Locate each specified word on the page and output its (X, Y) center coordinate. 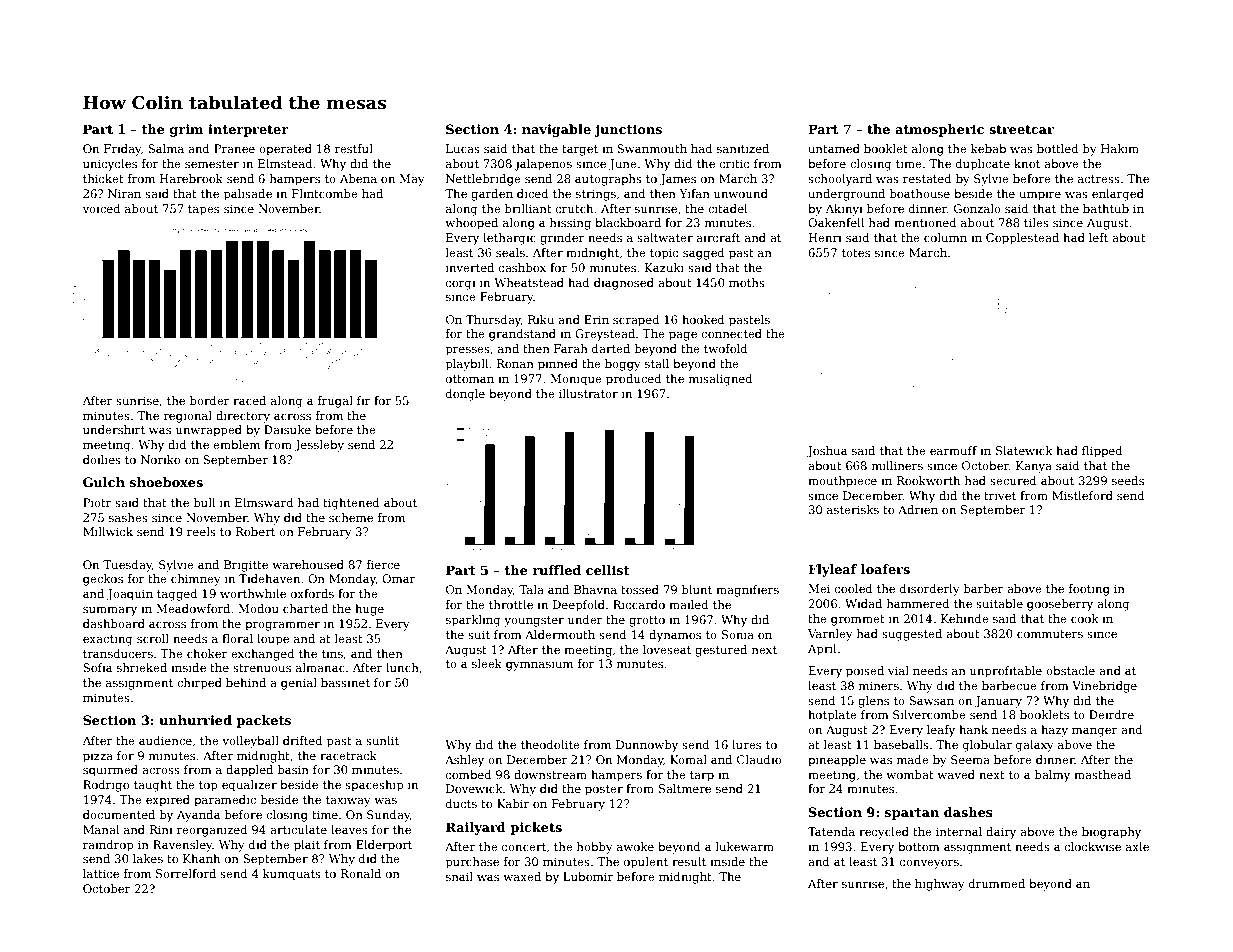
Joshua (827, 452)
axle (1137, 846)
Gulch (104, 482)
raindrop (108, 846)
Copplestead (1022, 239)
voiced (102, 208)
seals (510, 252)
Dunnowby (647, 746)
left (1098, 237)
